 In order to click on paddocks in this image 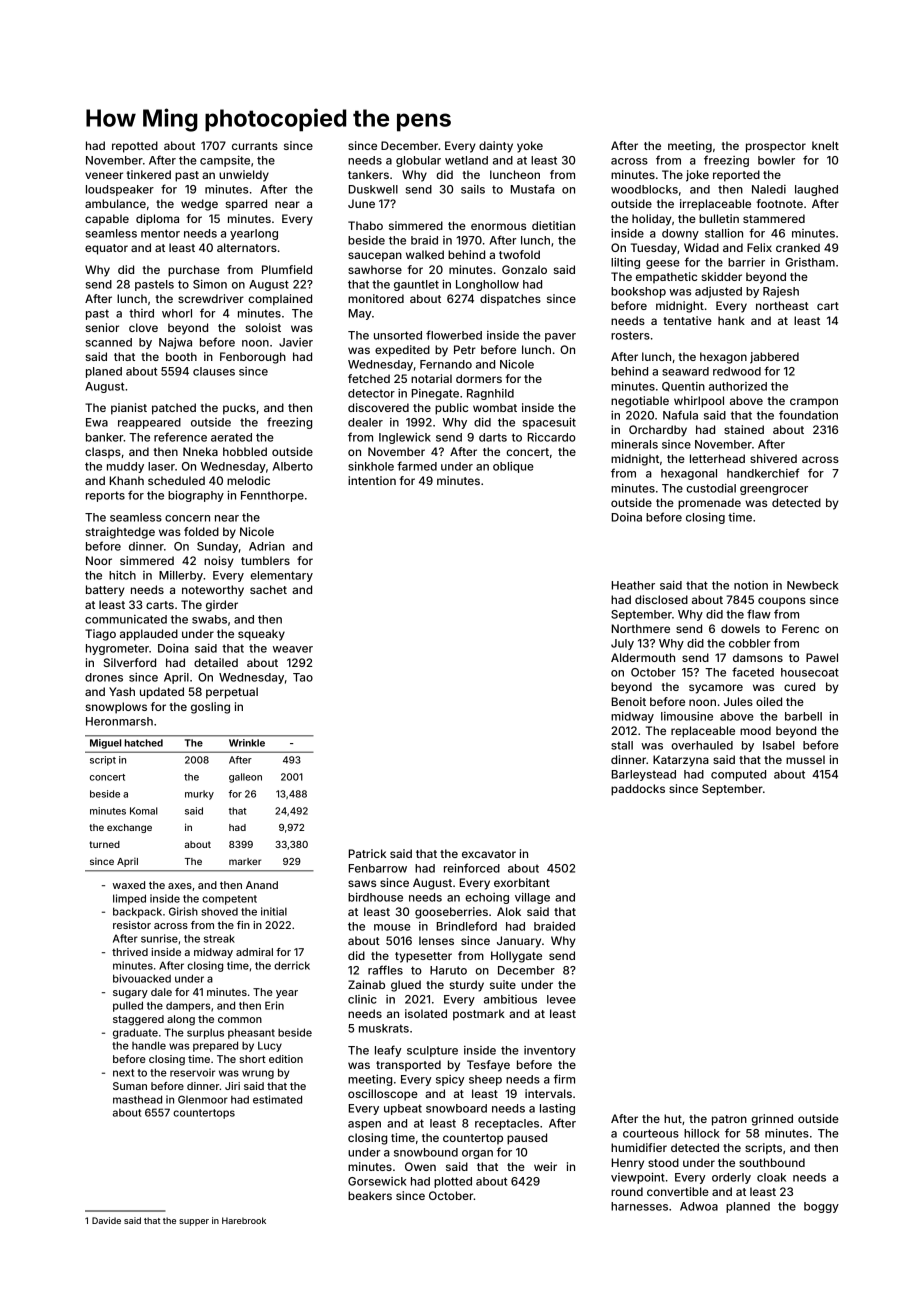, I will do `click(638, 790)`.
